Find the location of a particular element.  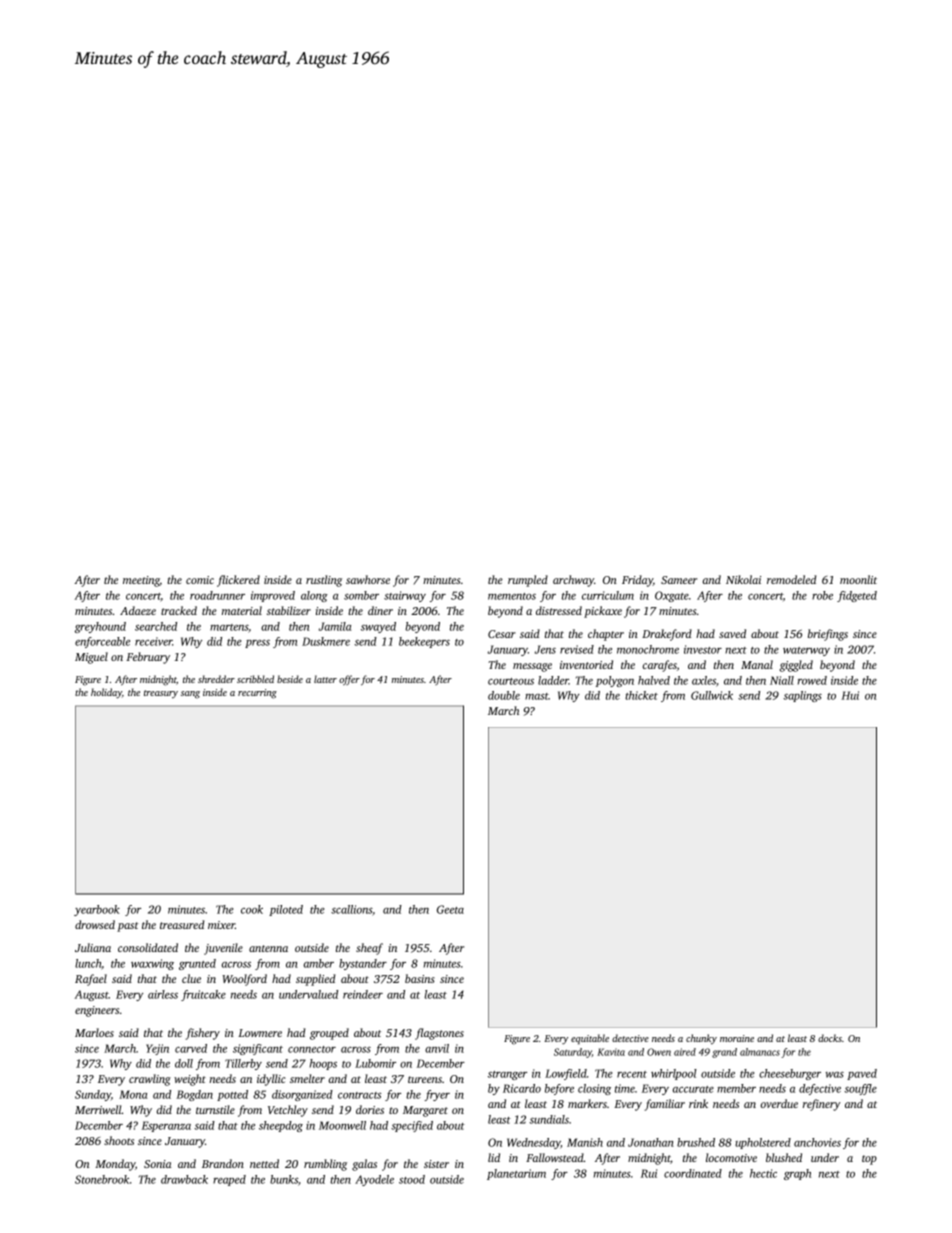

meeting is located at coordinates (141, 581).
